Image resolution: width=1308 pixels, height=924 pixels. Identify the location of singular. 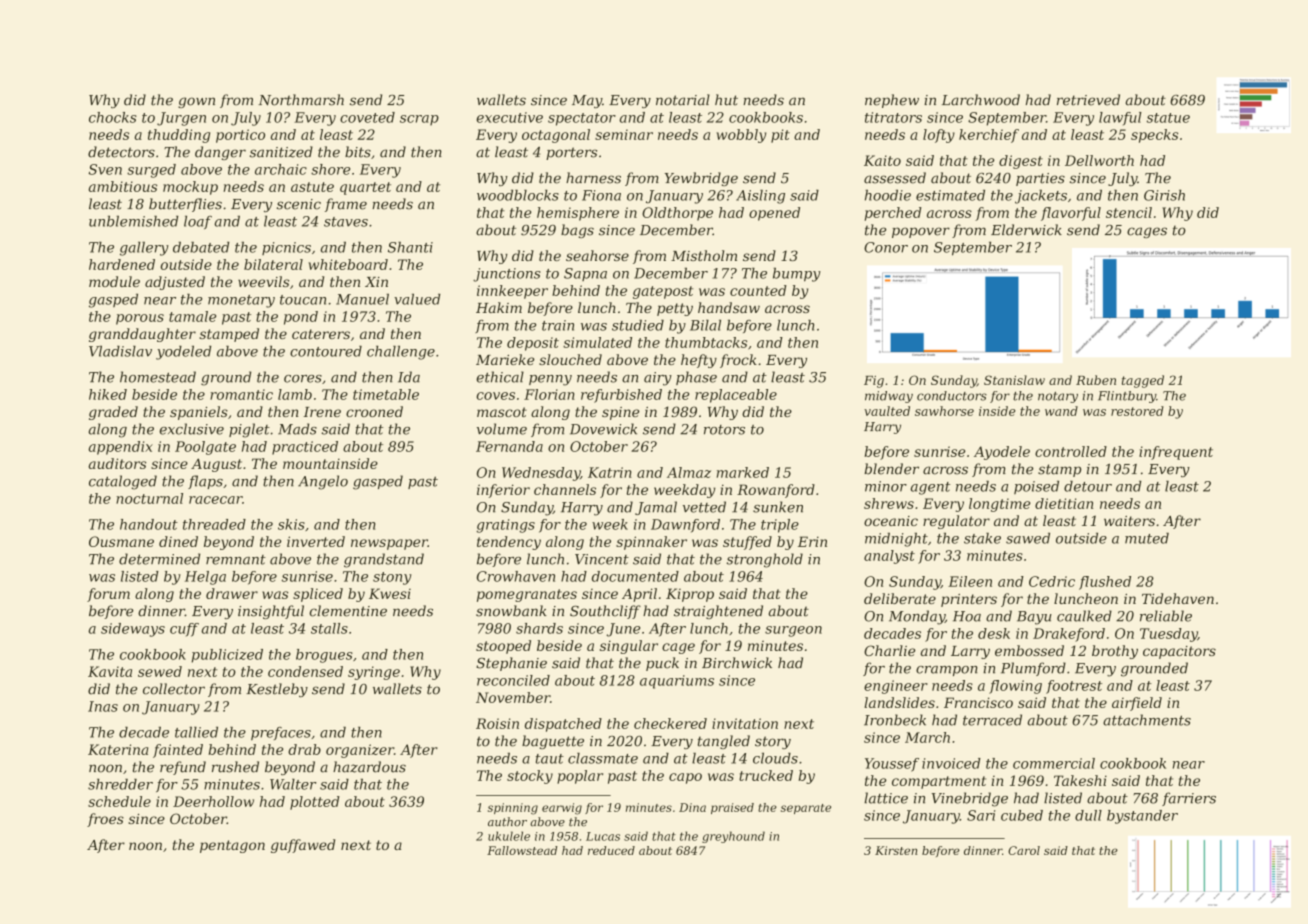
(629, 647).
